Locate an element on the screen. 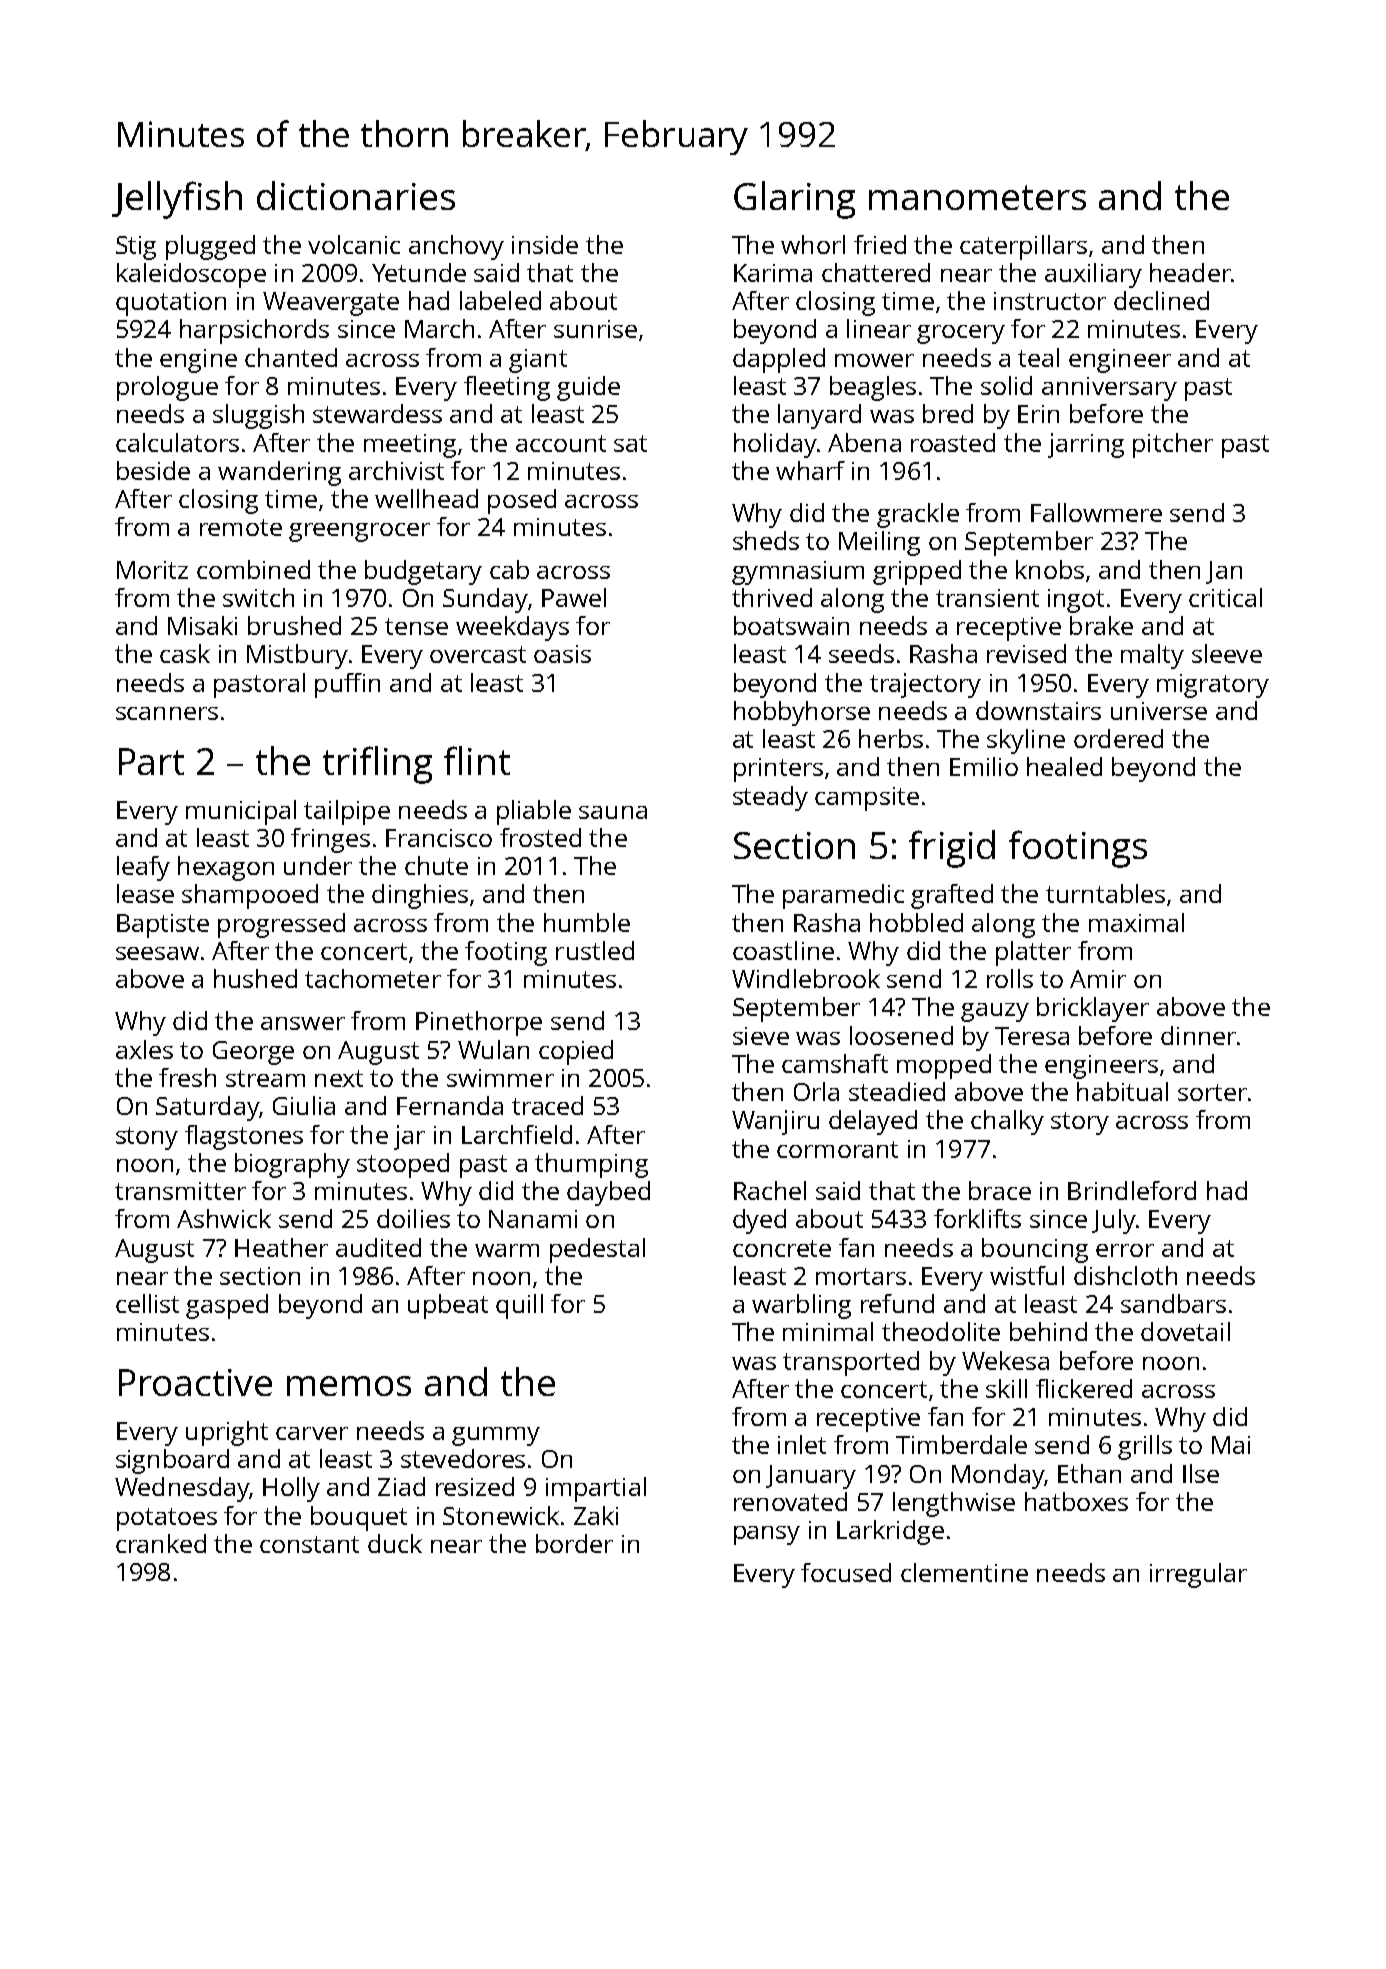 The width and height of the screenshot is (1386, 1969). audited is located at coordinates (378, 1247).
